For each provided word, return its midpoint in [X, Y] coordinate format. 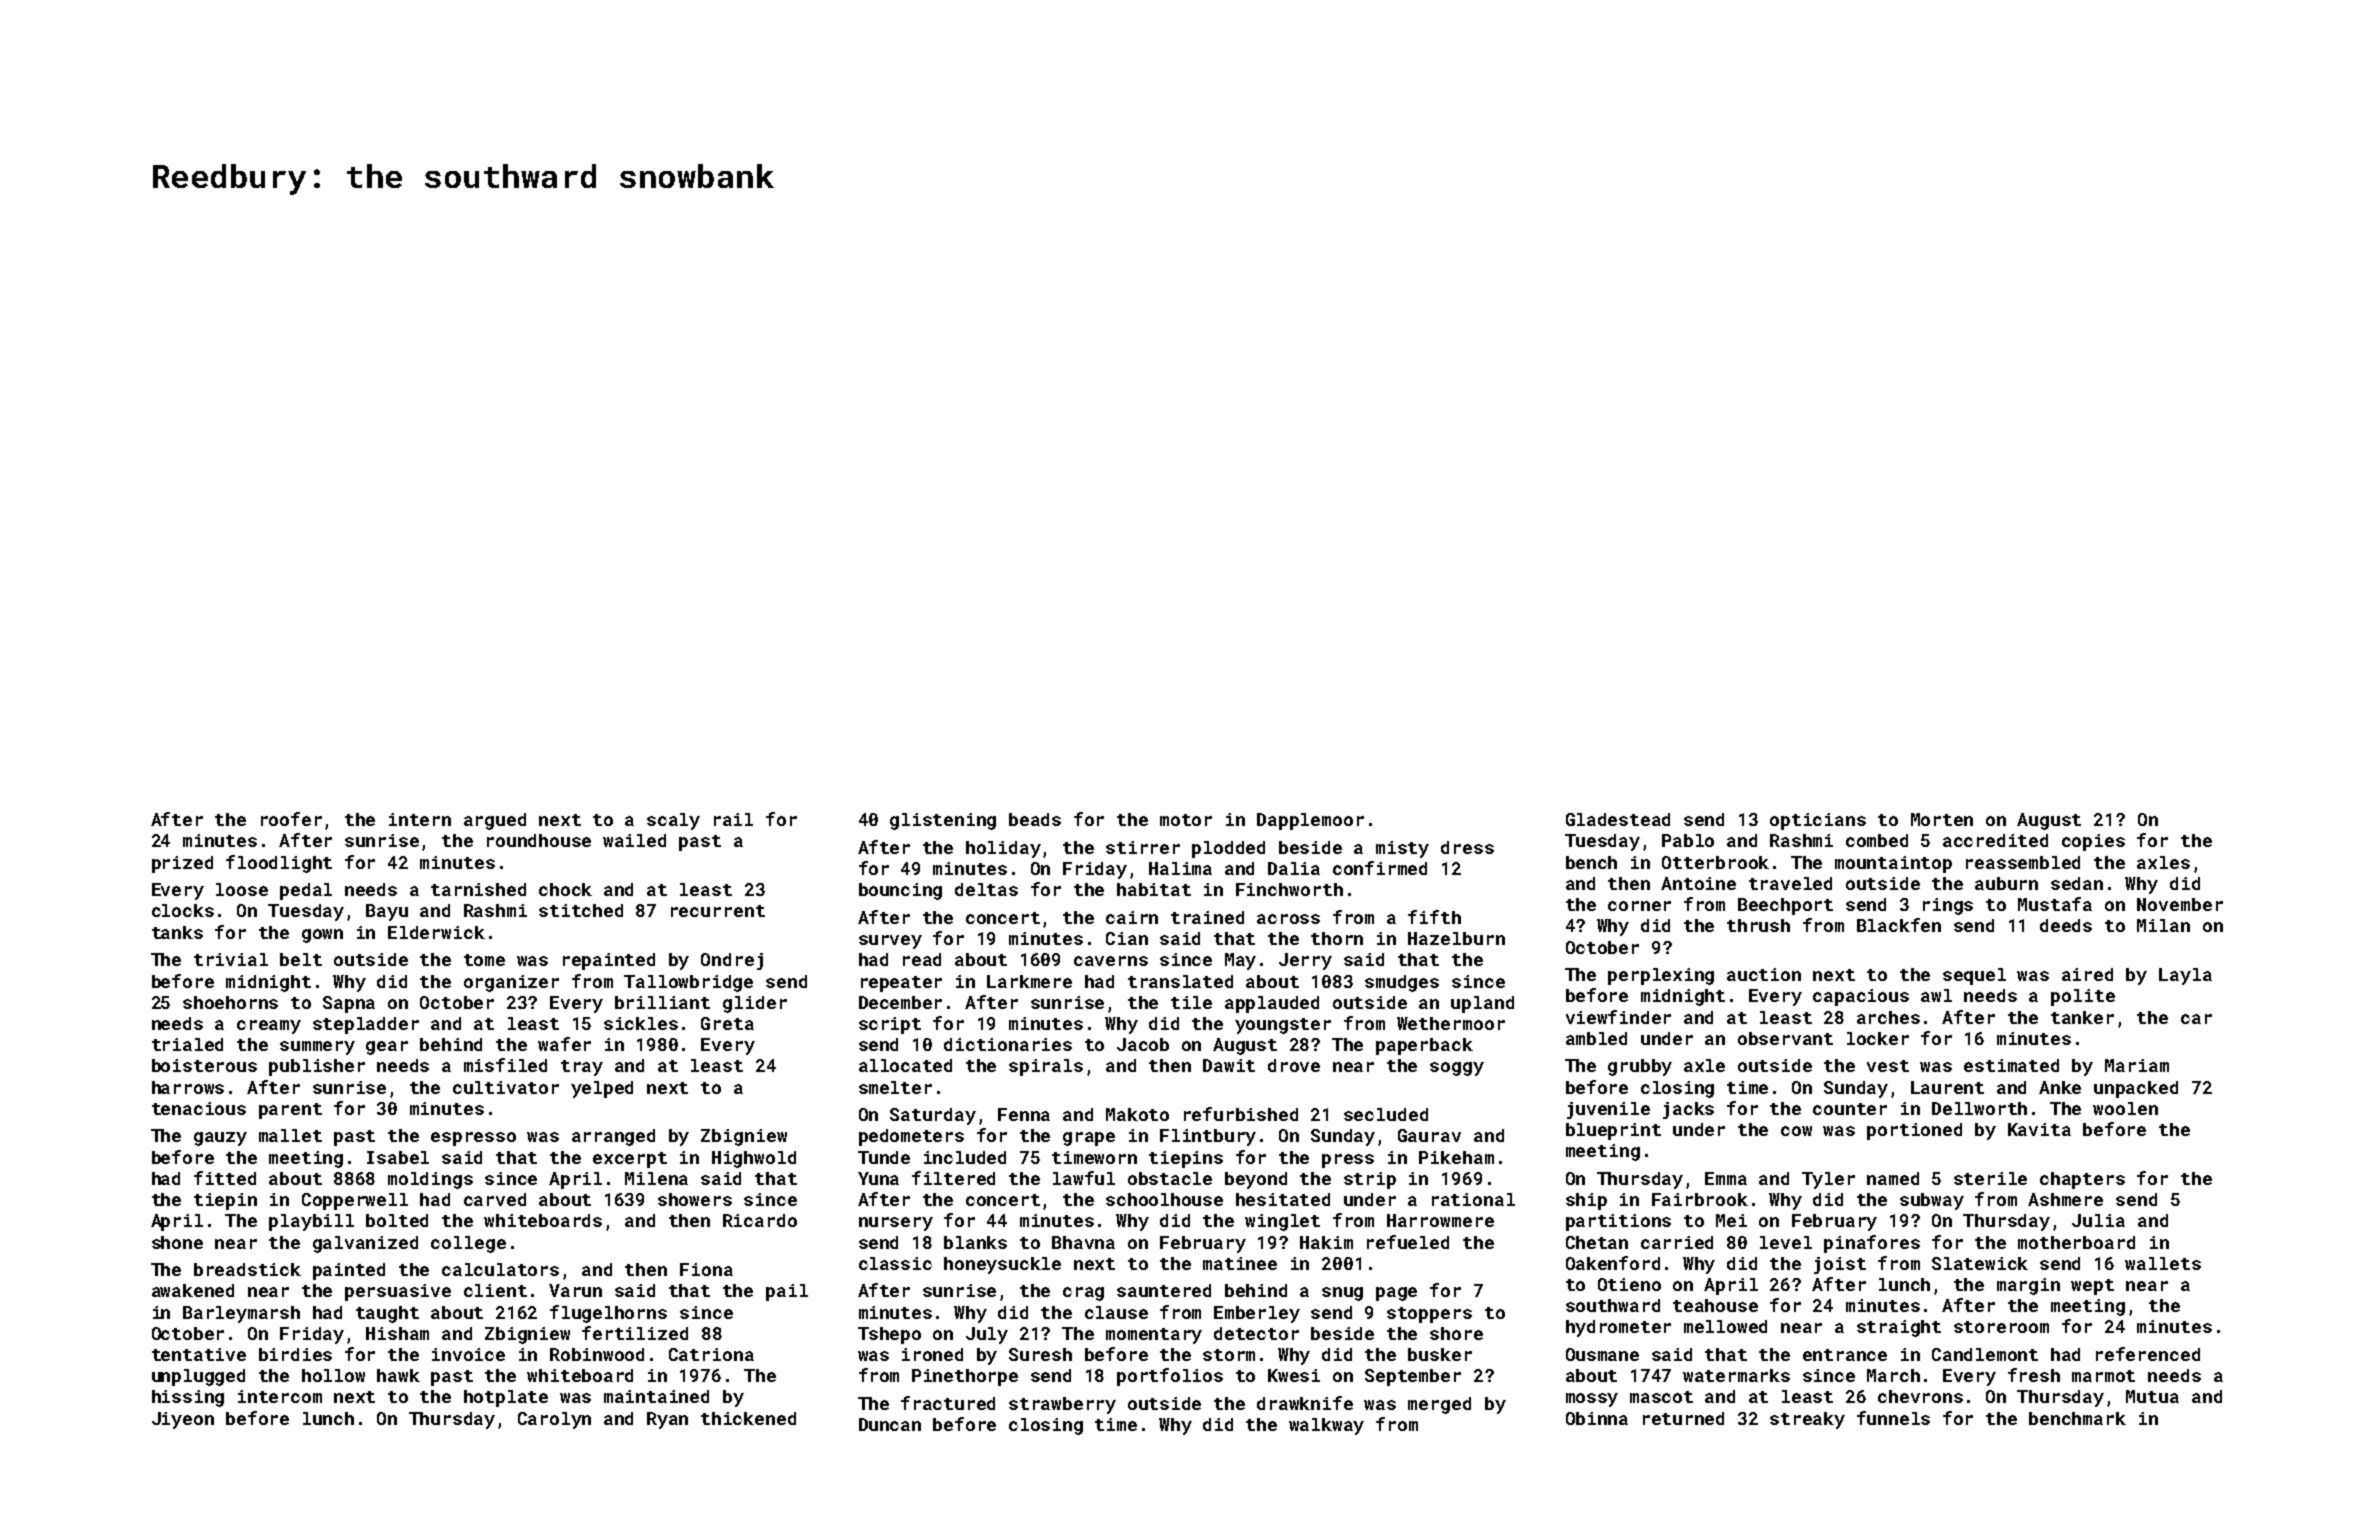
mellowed [1725, 1326]
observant [1785, 1038]
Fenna [1024, 1114]
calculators [500, 1269]
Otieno [1629, 1284]
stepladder [366, 1025]
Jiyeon [183, 1420]
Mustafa [2055, 904]
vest [1888, 1066]
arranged [613, 1137]
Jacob [1143, 1044]
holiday [1003, 849]
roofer [291, 819]
